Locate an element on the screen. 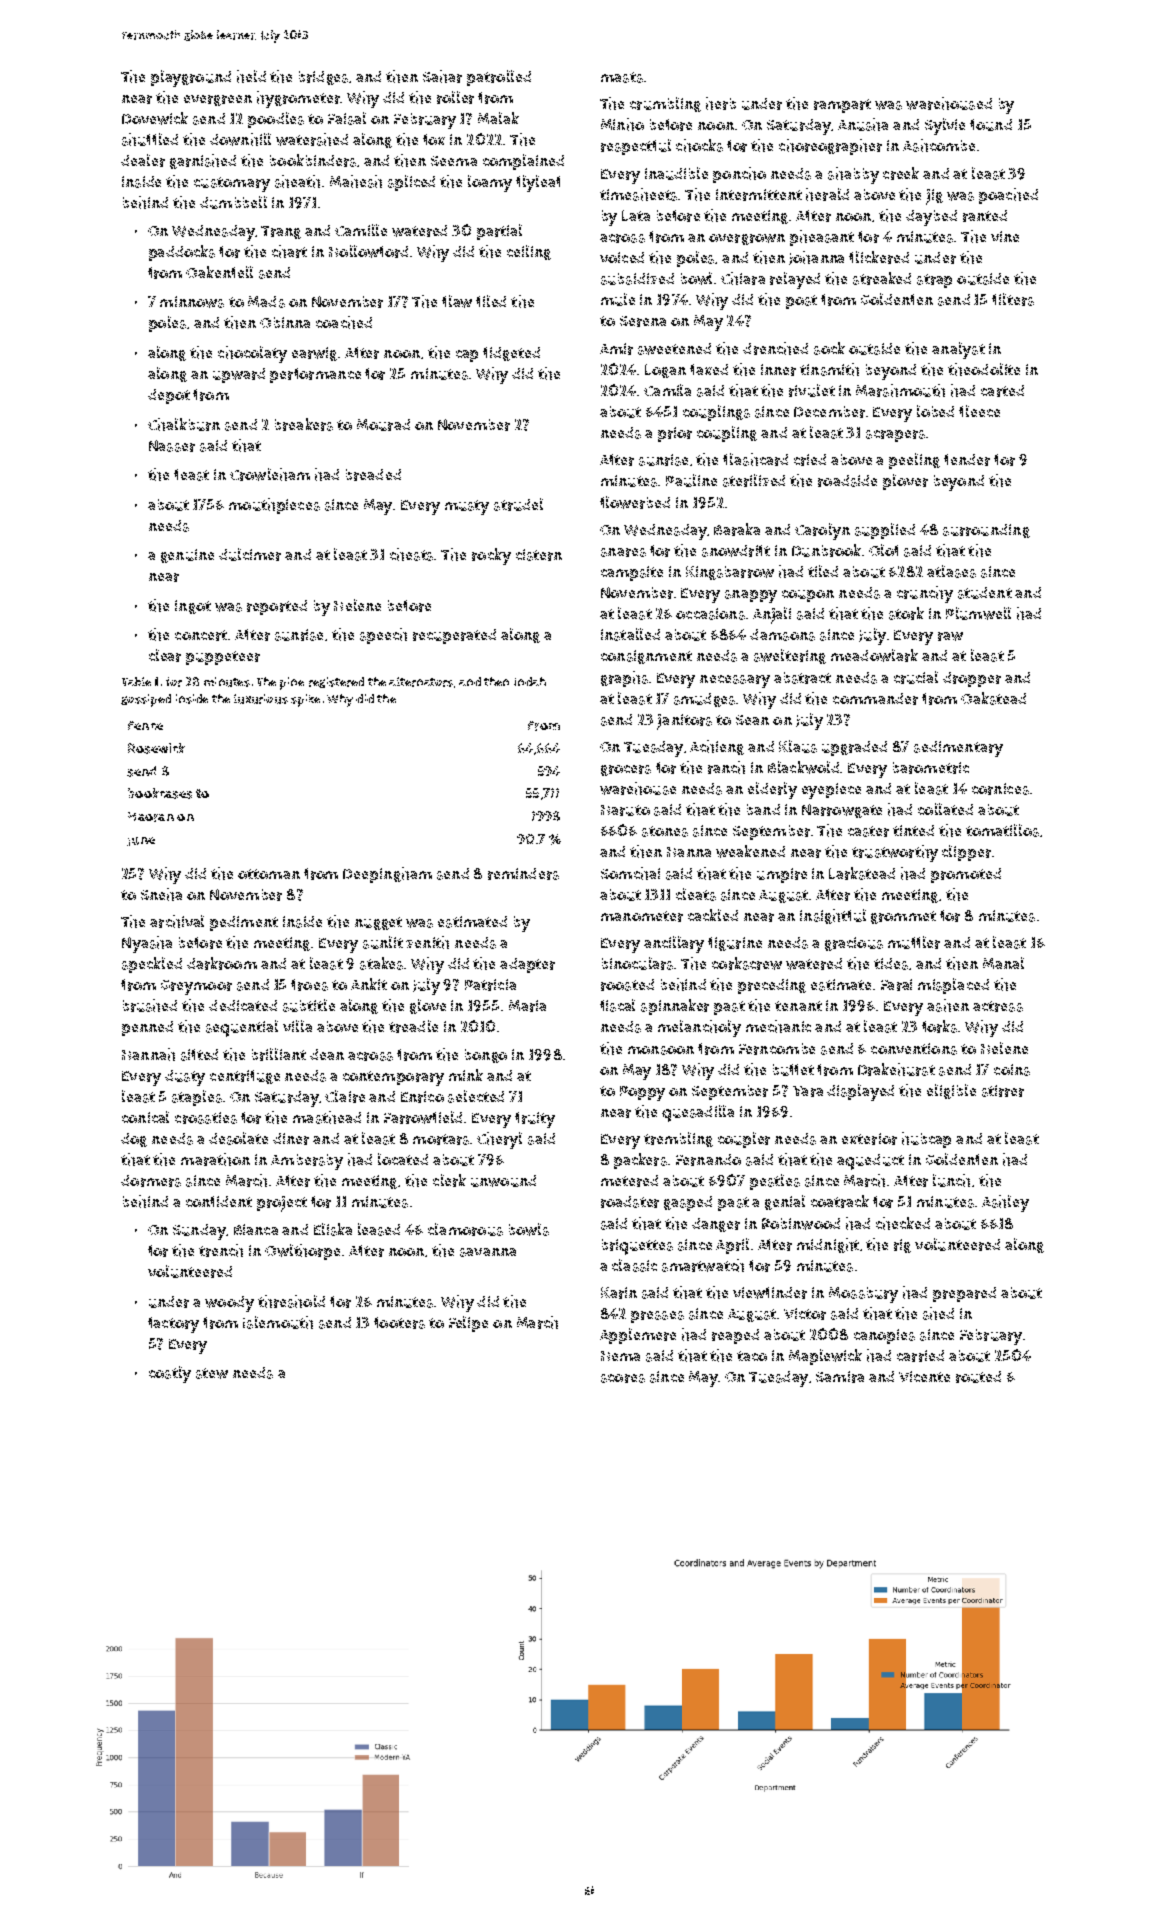  stew is located at coordinates (212, 1373).
